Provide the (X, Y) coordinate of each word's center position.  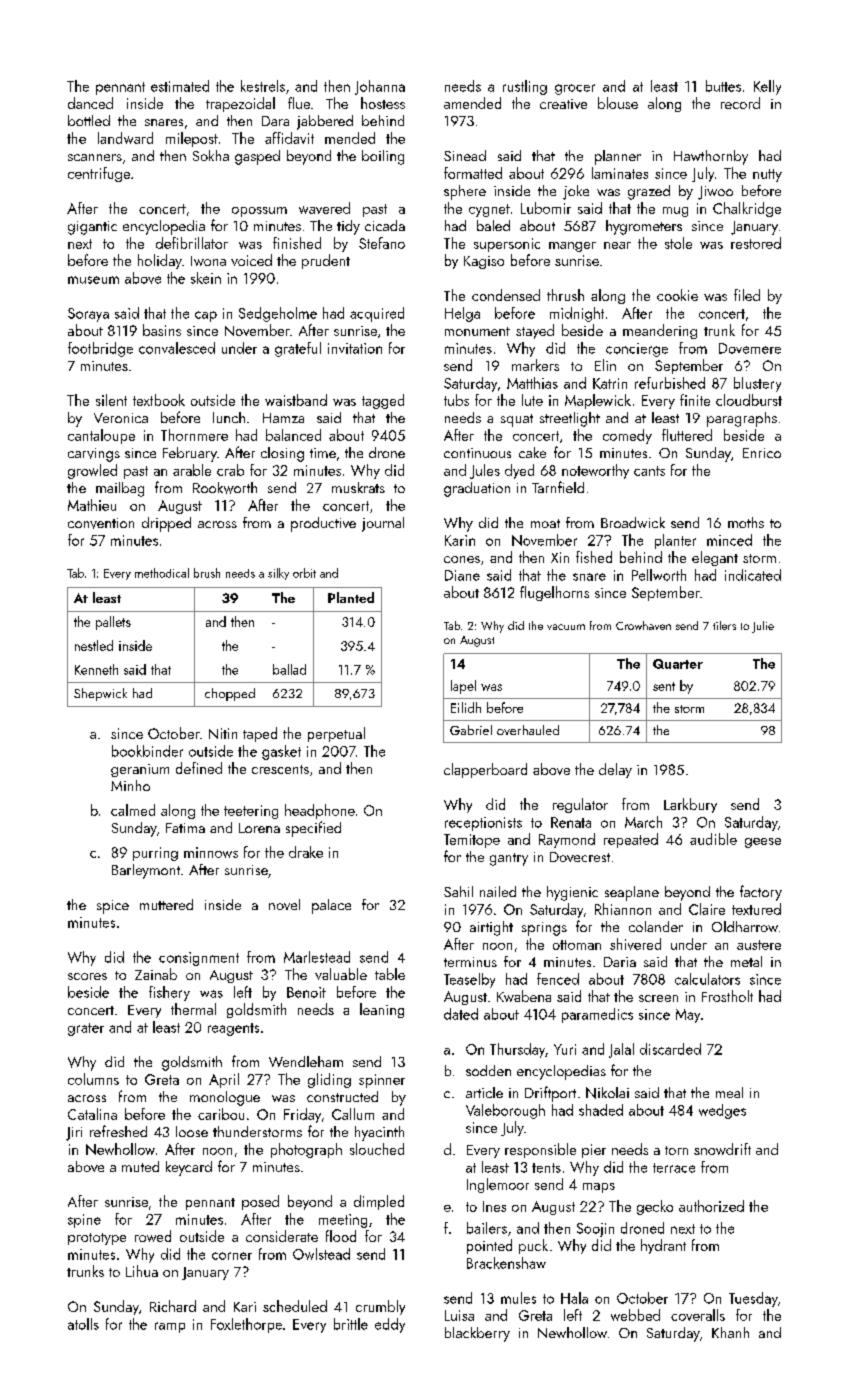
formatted (473, 173)
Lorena (259, 828)
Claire (707, 909)
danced (90, 103)
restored (756, 243)
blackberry (477, 1334)
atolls (83, 1324)
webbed (635, 1315)
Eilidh (466, 707)
